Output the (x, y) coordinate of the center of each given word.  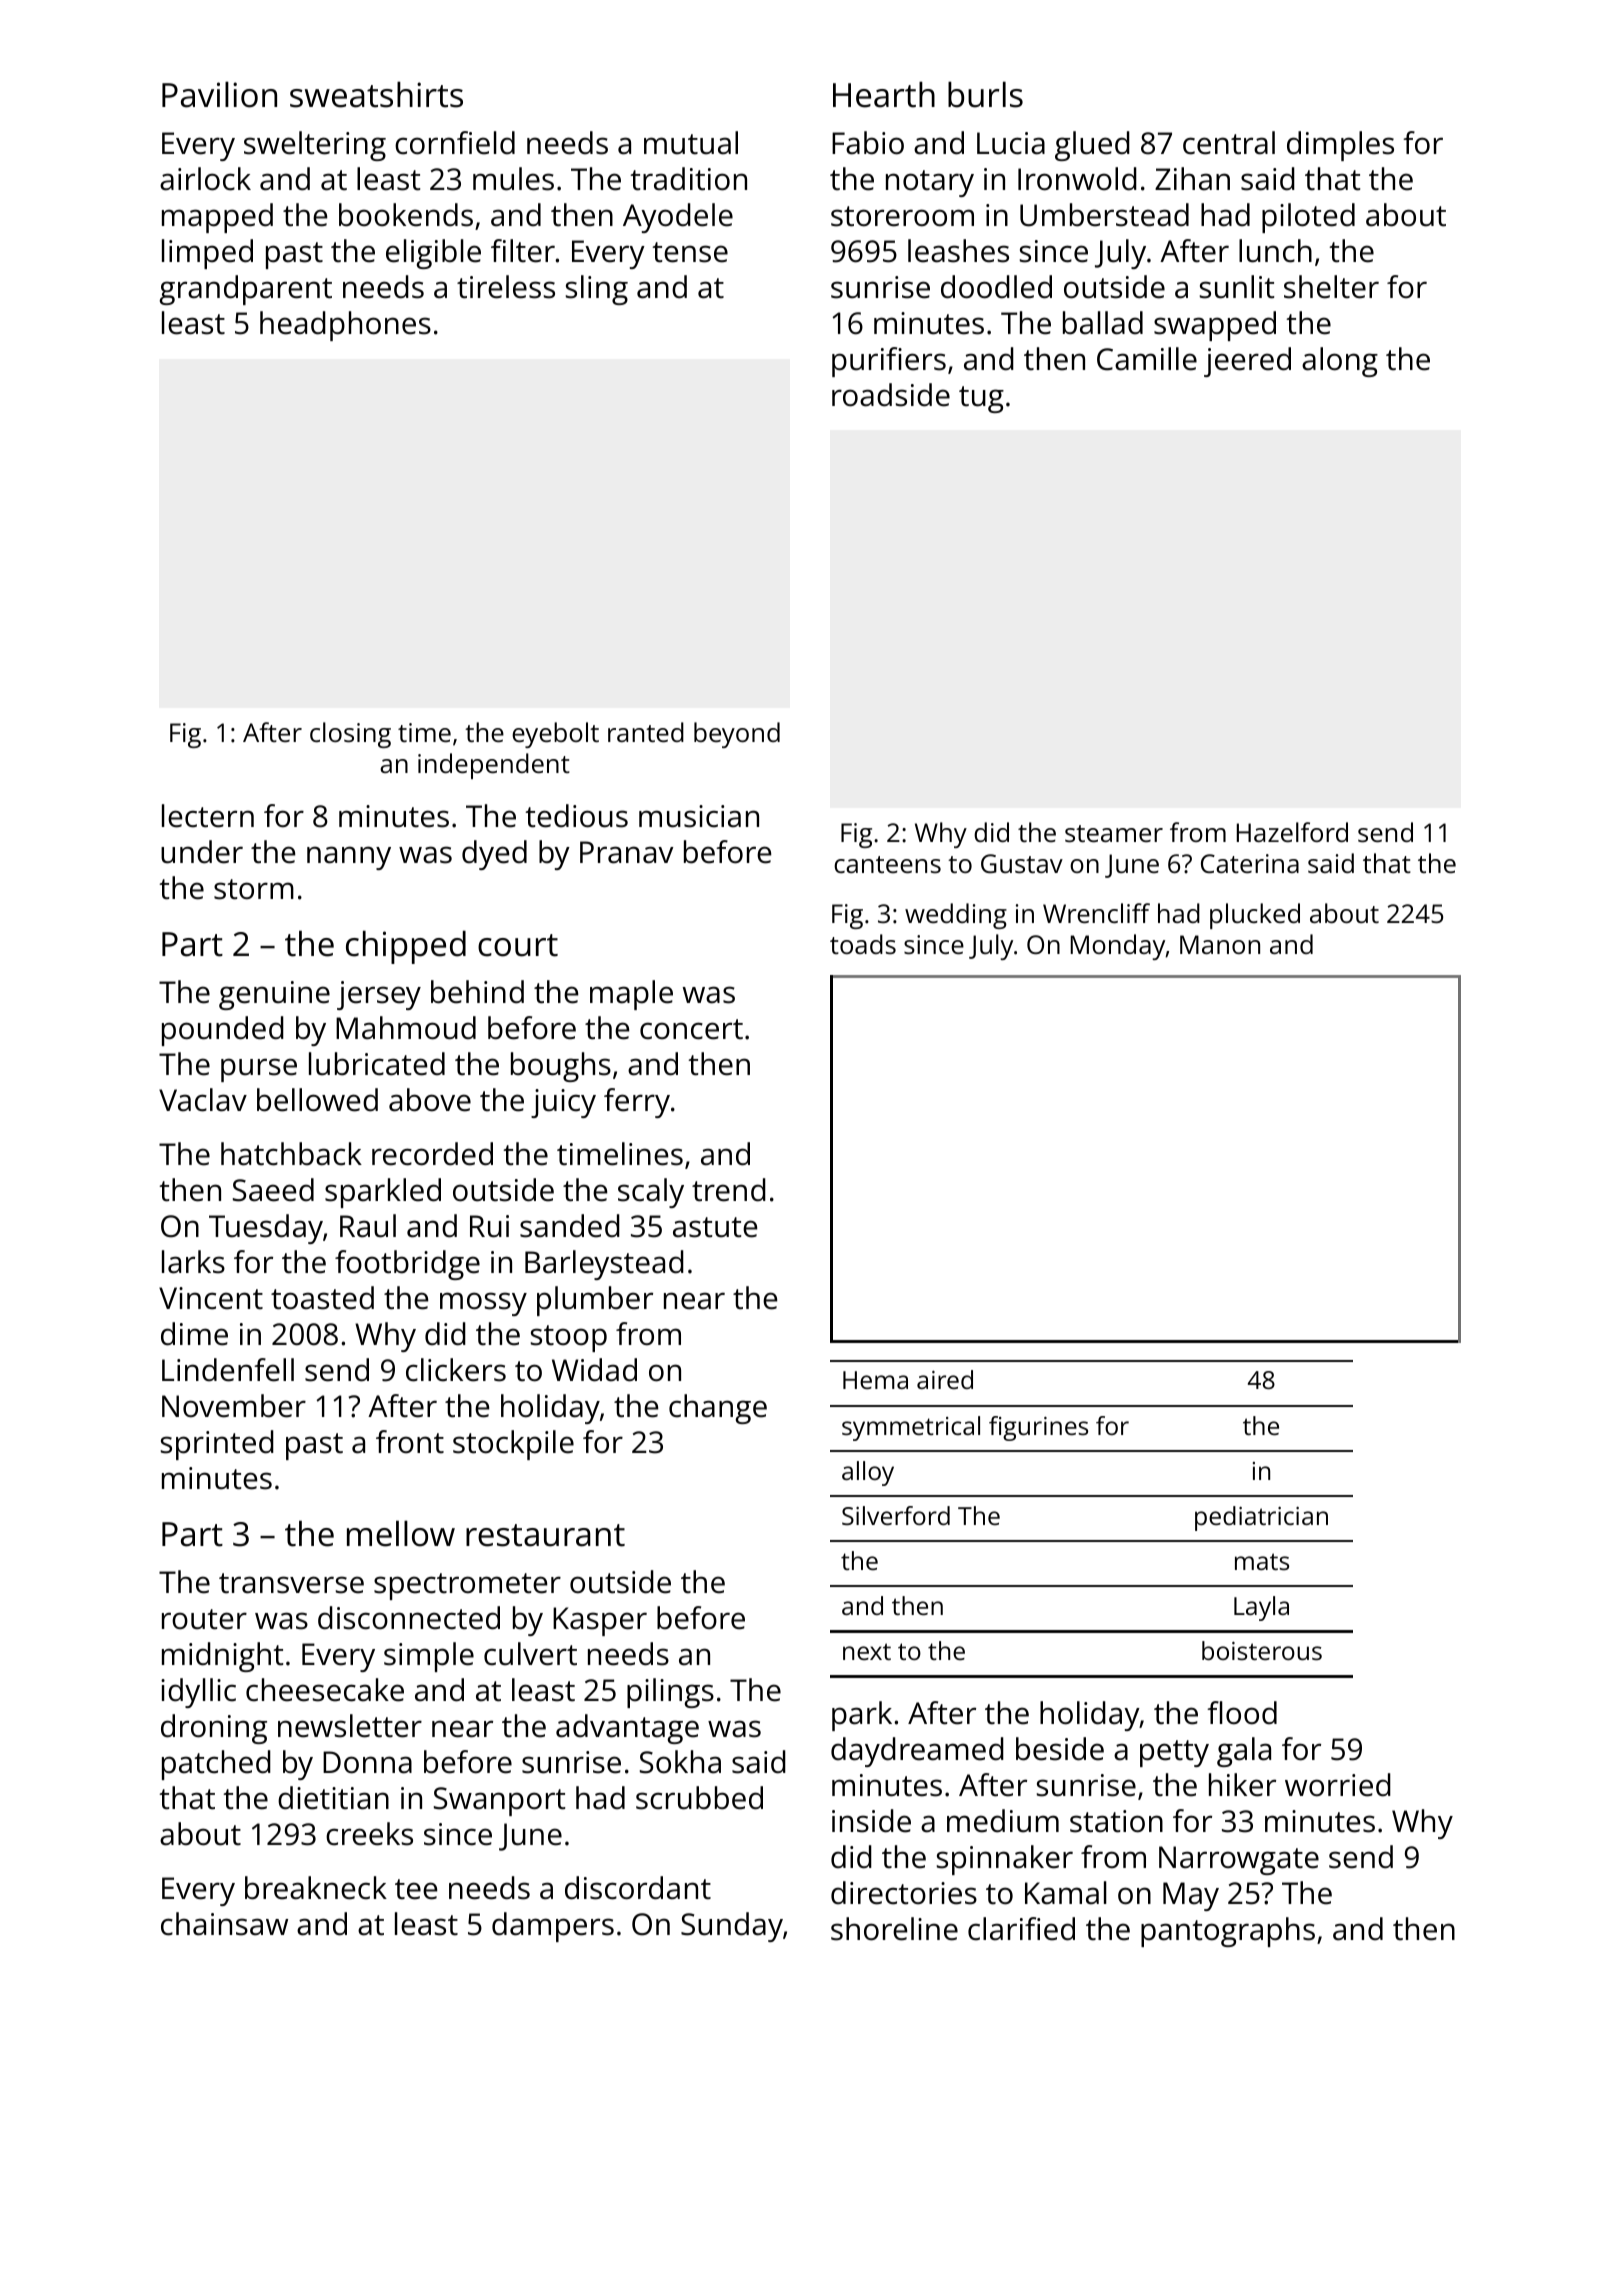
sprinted (217, 1445)
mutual (691, 143)
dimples (1340, 146)
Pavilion (219, 94)
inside (871, 1821)
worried (1338, 1785)
